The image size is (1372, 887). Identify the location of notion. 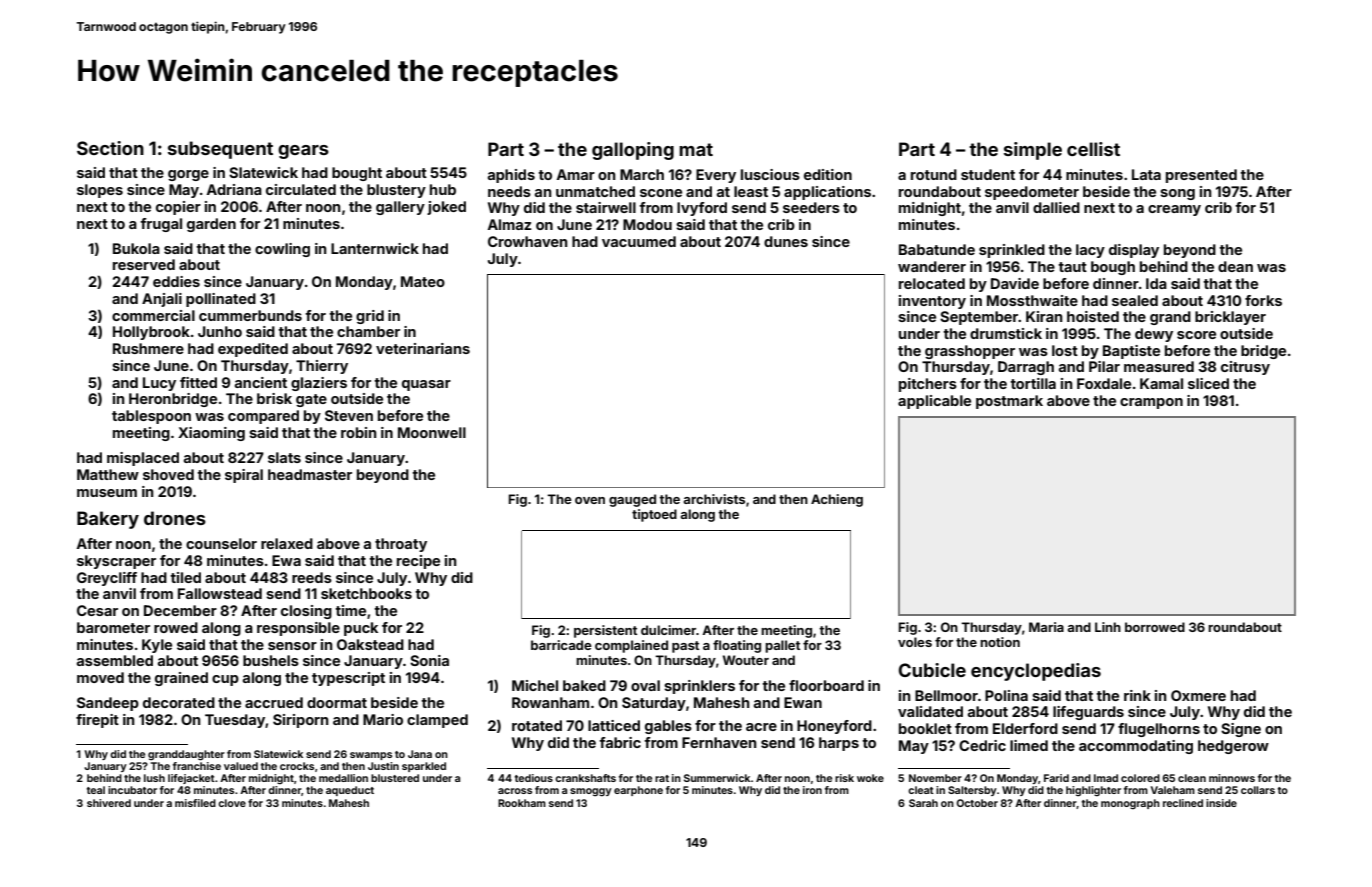
(1000, 642).
